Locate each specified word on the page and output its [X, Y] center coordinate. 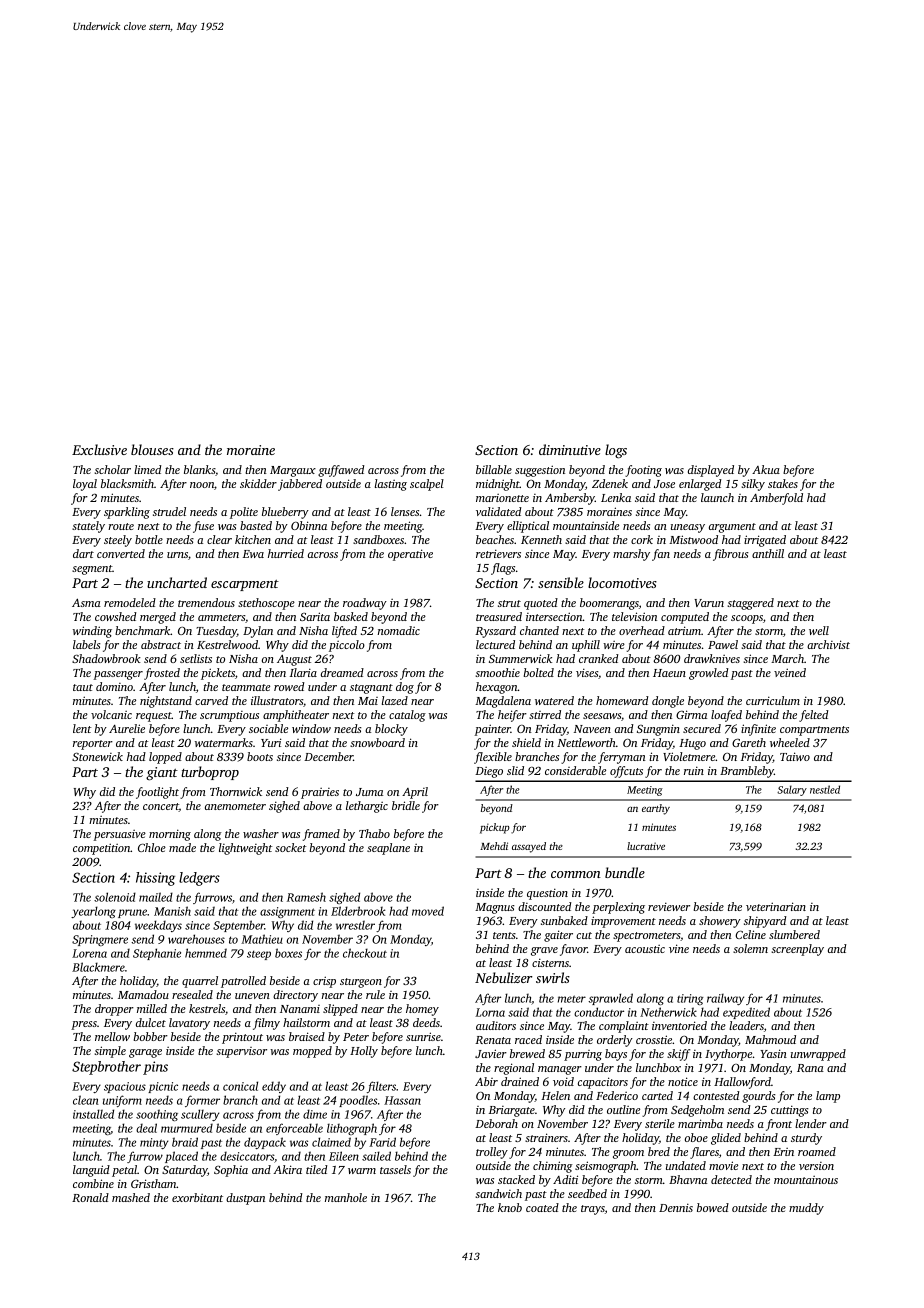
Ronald [90, 1197]
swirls [553, 977]
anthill [768, 553]
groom [628, 1154]
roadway [365, 604]
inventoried [679, 1025]
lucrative [646, 846]
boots [260, 756]
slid [515, 770]
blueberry [285, 513]
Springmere [100, 940]
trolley [492, 1153]
